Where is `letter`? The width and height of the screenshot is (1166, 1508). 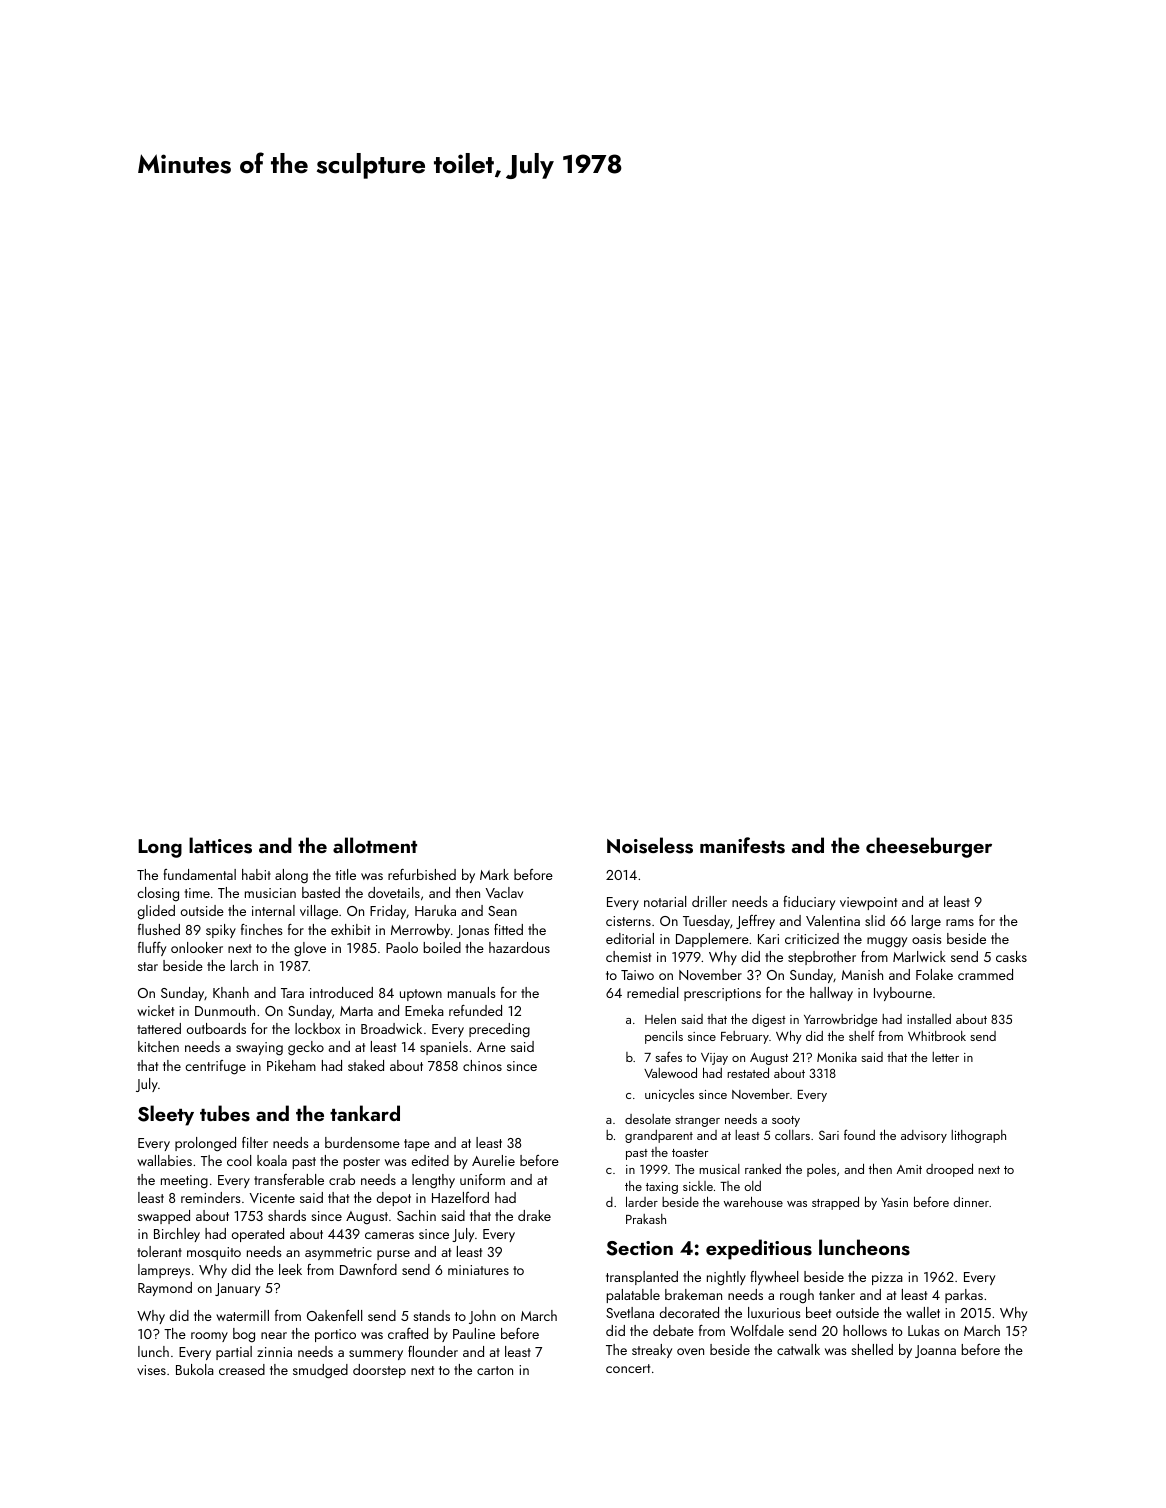
letter is located at coordinates (945, 1057).
